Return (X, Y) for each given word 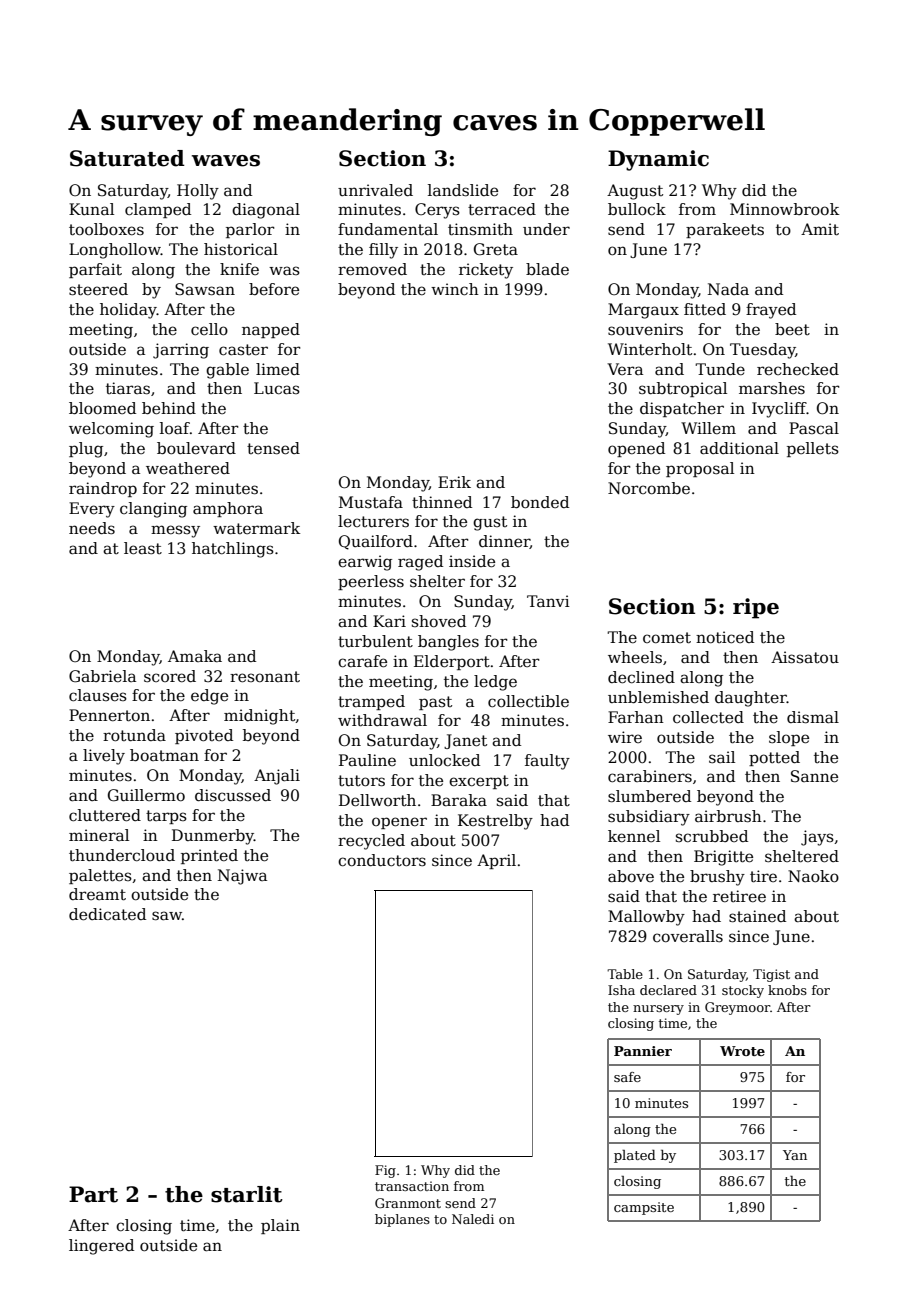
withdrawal (382, 720)
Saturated (127, 158)
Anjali (277, 777)
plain (280, 1226)
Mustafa (371, 502)
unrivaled (375, 190)
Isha (621, 990)
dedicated (107, 914)
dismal (813, 717)
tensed (273, 448)
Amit (820, 229)
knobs (787, 990)
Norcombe (649, 488)
